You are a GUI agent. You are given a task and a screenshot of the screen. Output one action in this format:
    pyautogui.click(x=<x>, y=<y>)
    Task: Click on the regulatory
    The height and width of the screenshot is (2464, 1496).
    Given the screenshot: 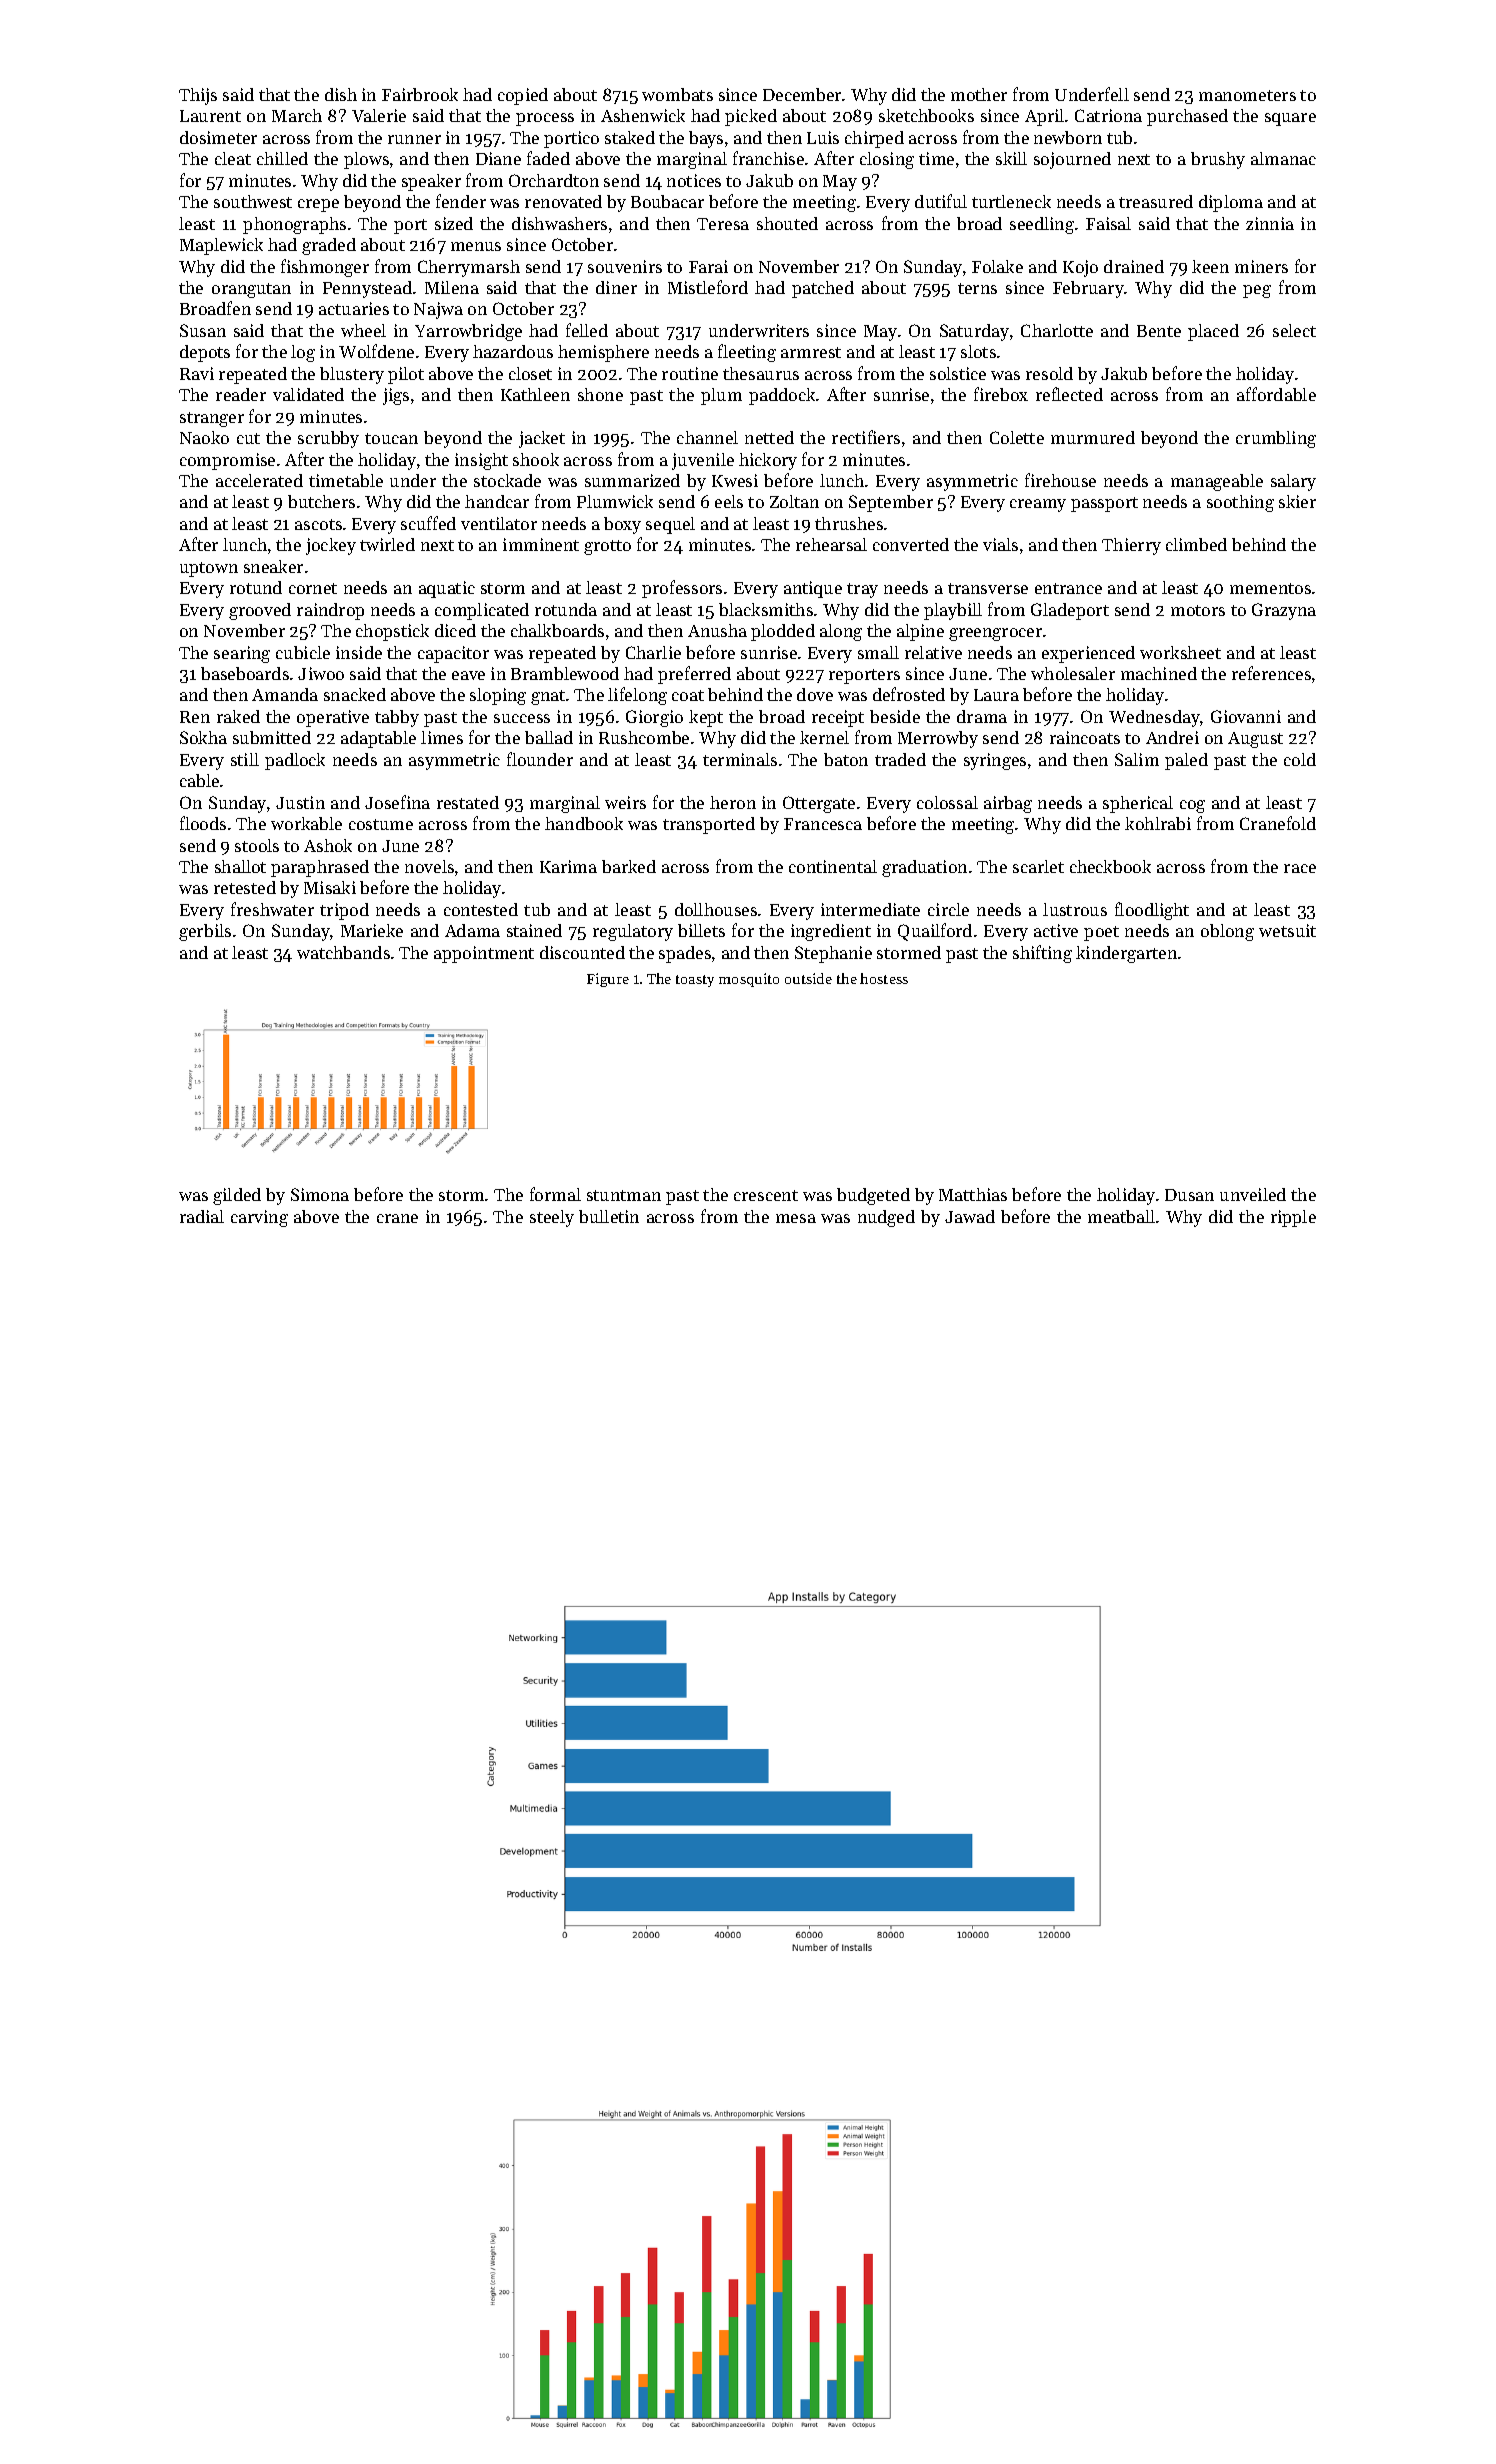 What is the action you would take?
    pyautogui.click(x=633, y=932)
